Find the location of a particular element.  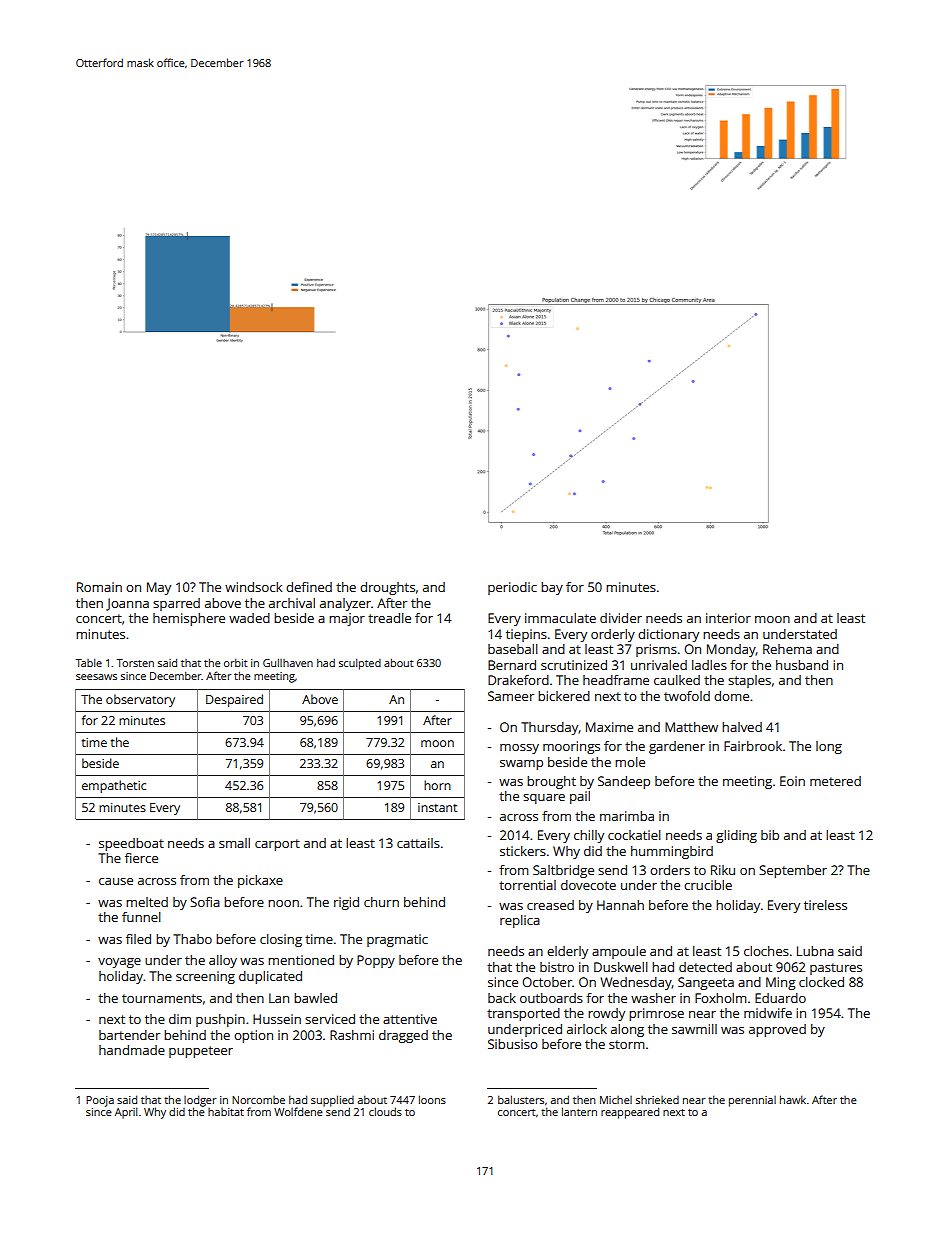

Riku is located at coordinates (723, 870).
